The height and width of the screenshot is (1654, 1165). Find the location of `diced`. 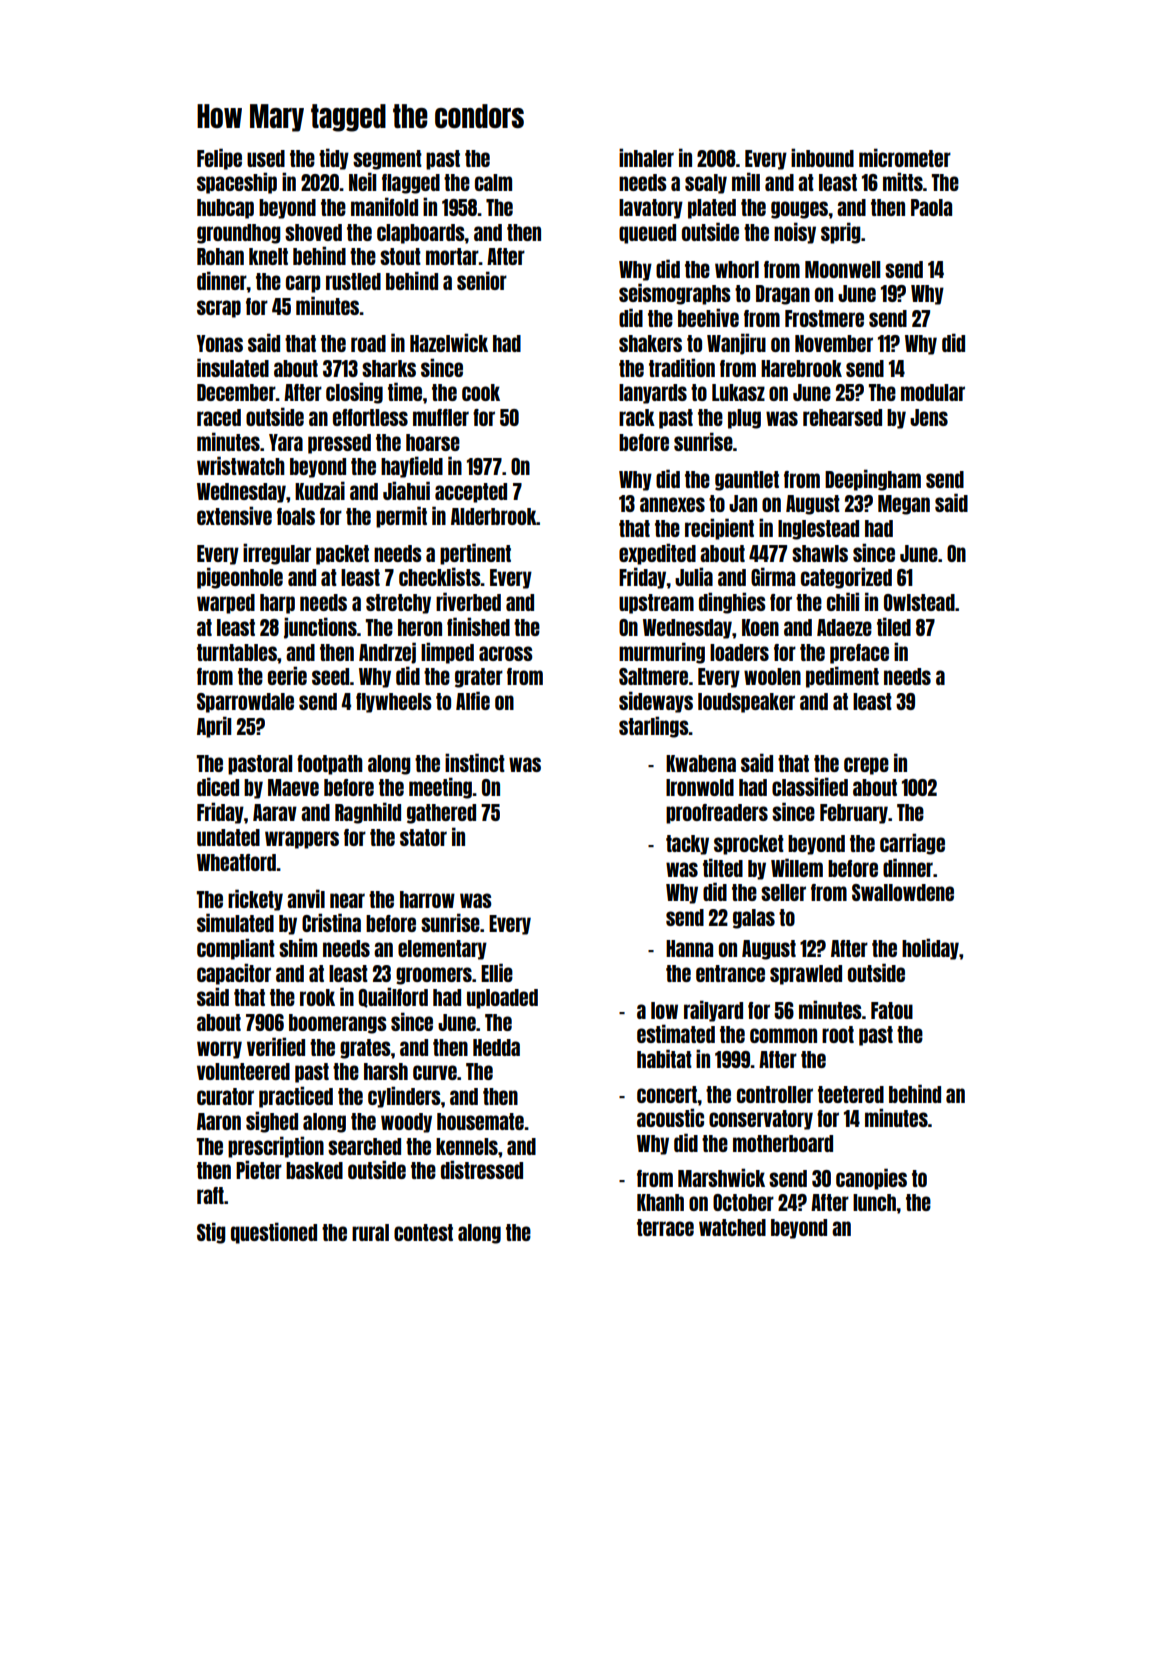

diced is located at coordinates (218, 786).
